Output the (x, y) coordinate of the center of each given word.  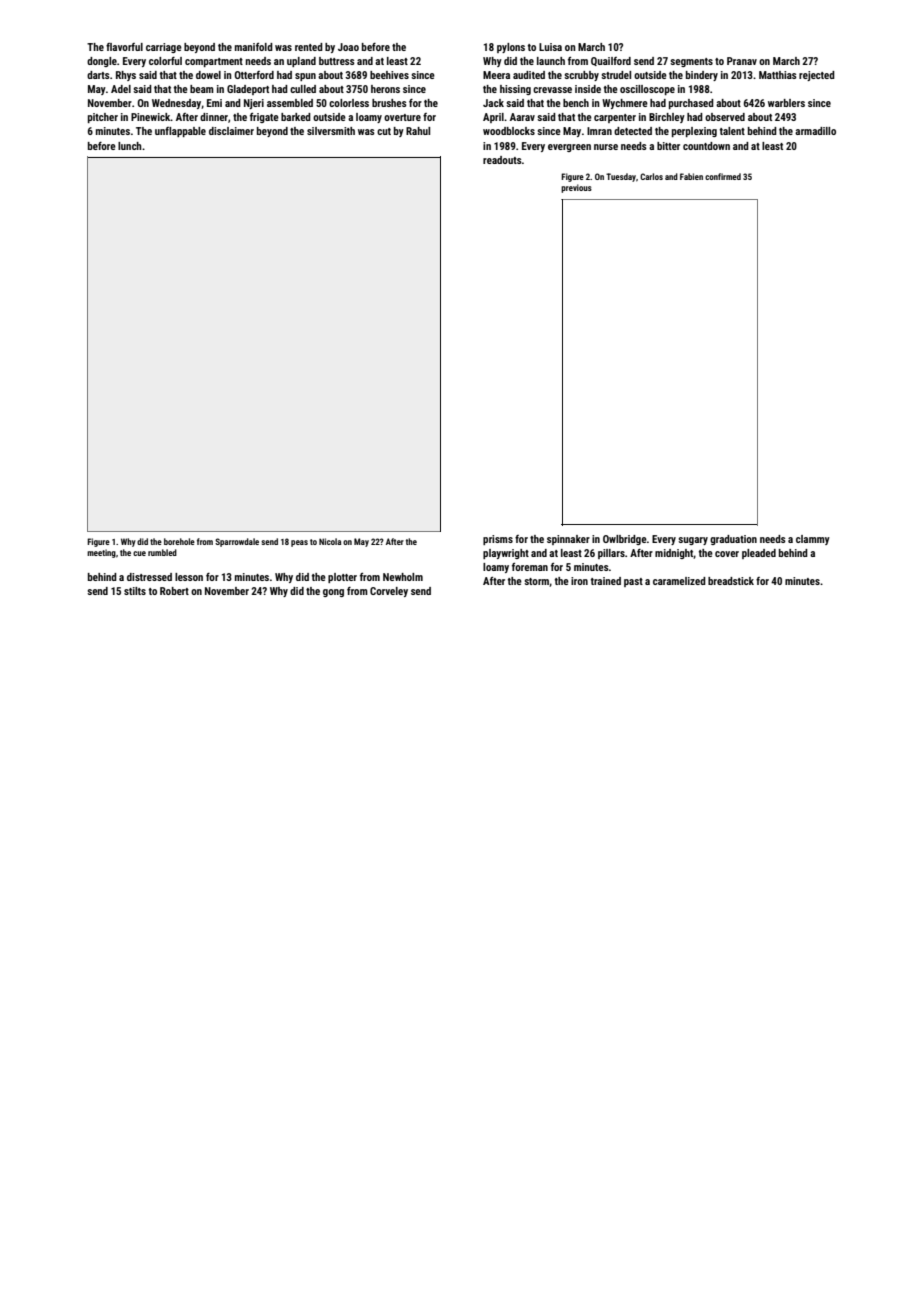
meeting (101, 553)
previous (576, 188)
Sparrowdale (237, 542)
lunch (129, 146)
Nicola (330, 541)
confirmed (723, 176)
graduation (733, 540)
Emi (214, 103)
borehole (179, 541)
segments (691, 62)
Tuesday (621, 177)
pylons (511, 48)
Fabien (691, 176)
